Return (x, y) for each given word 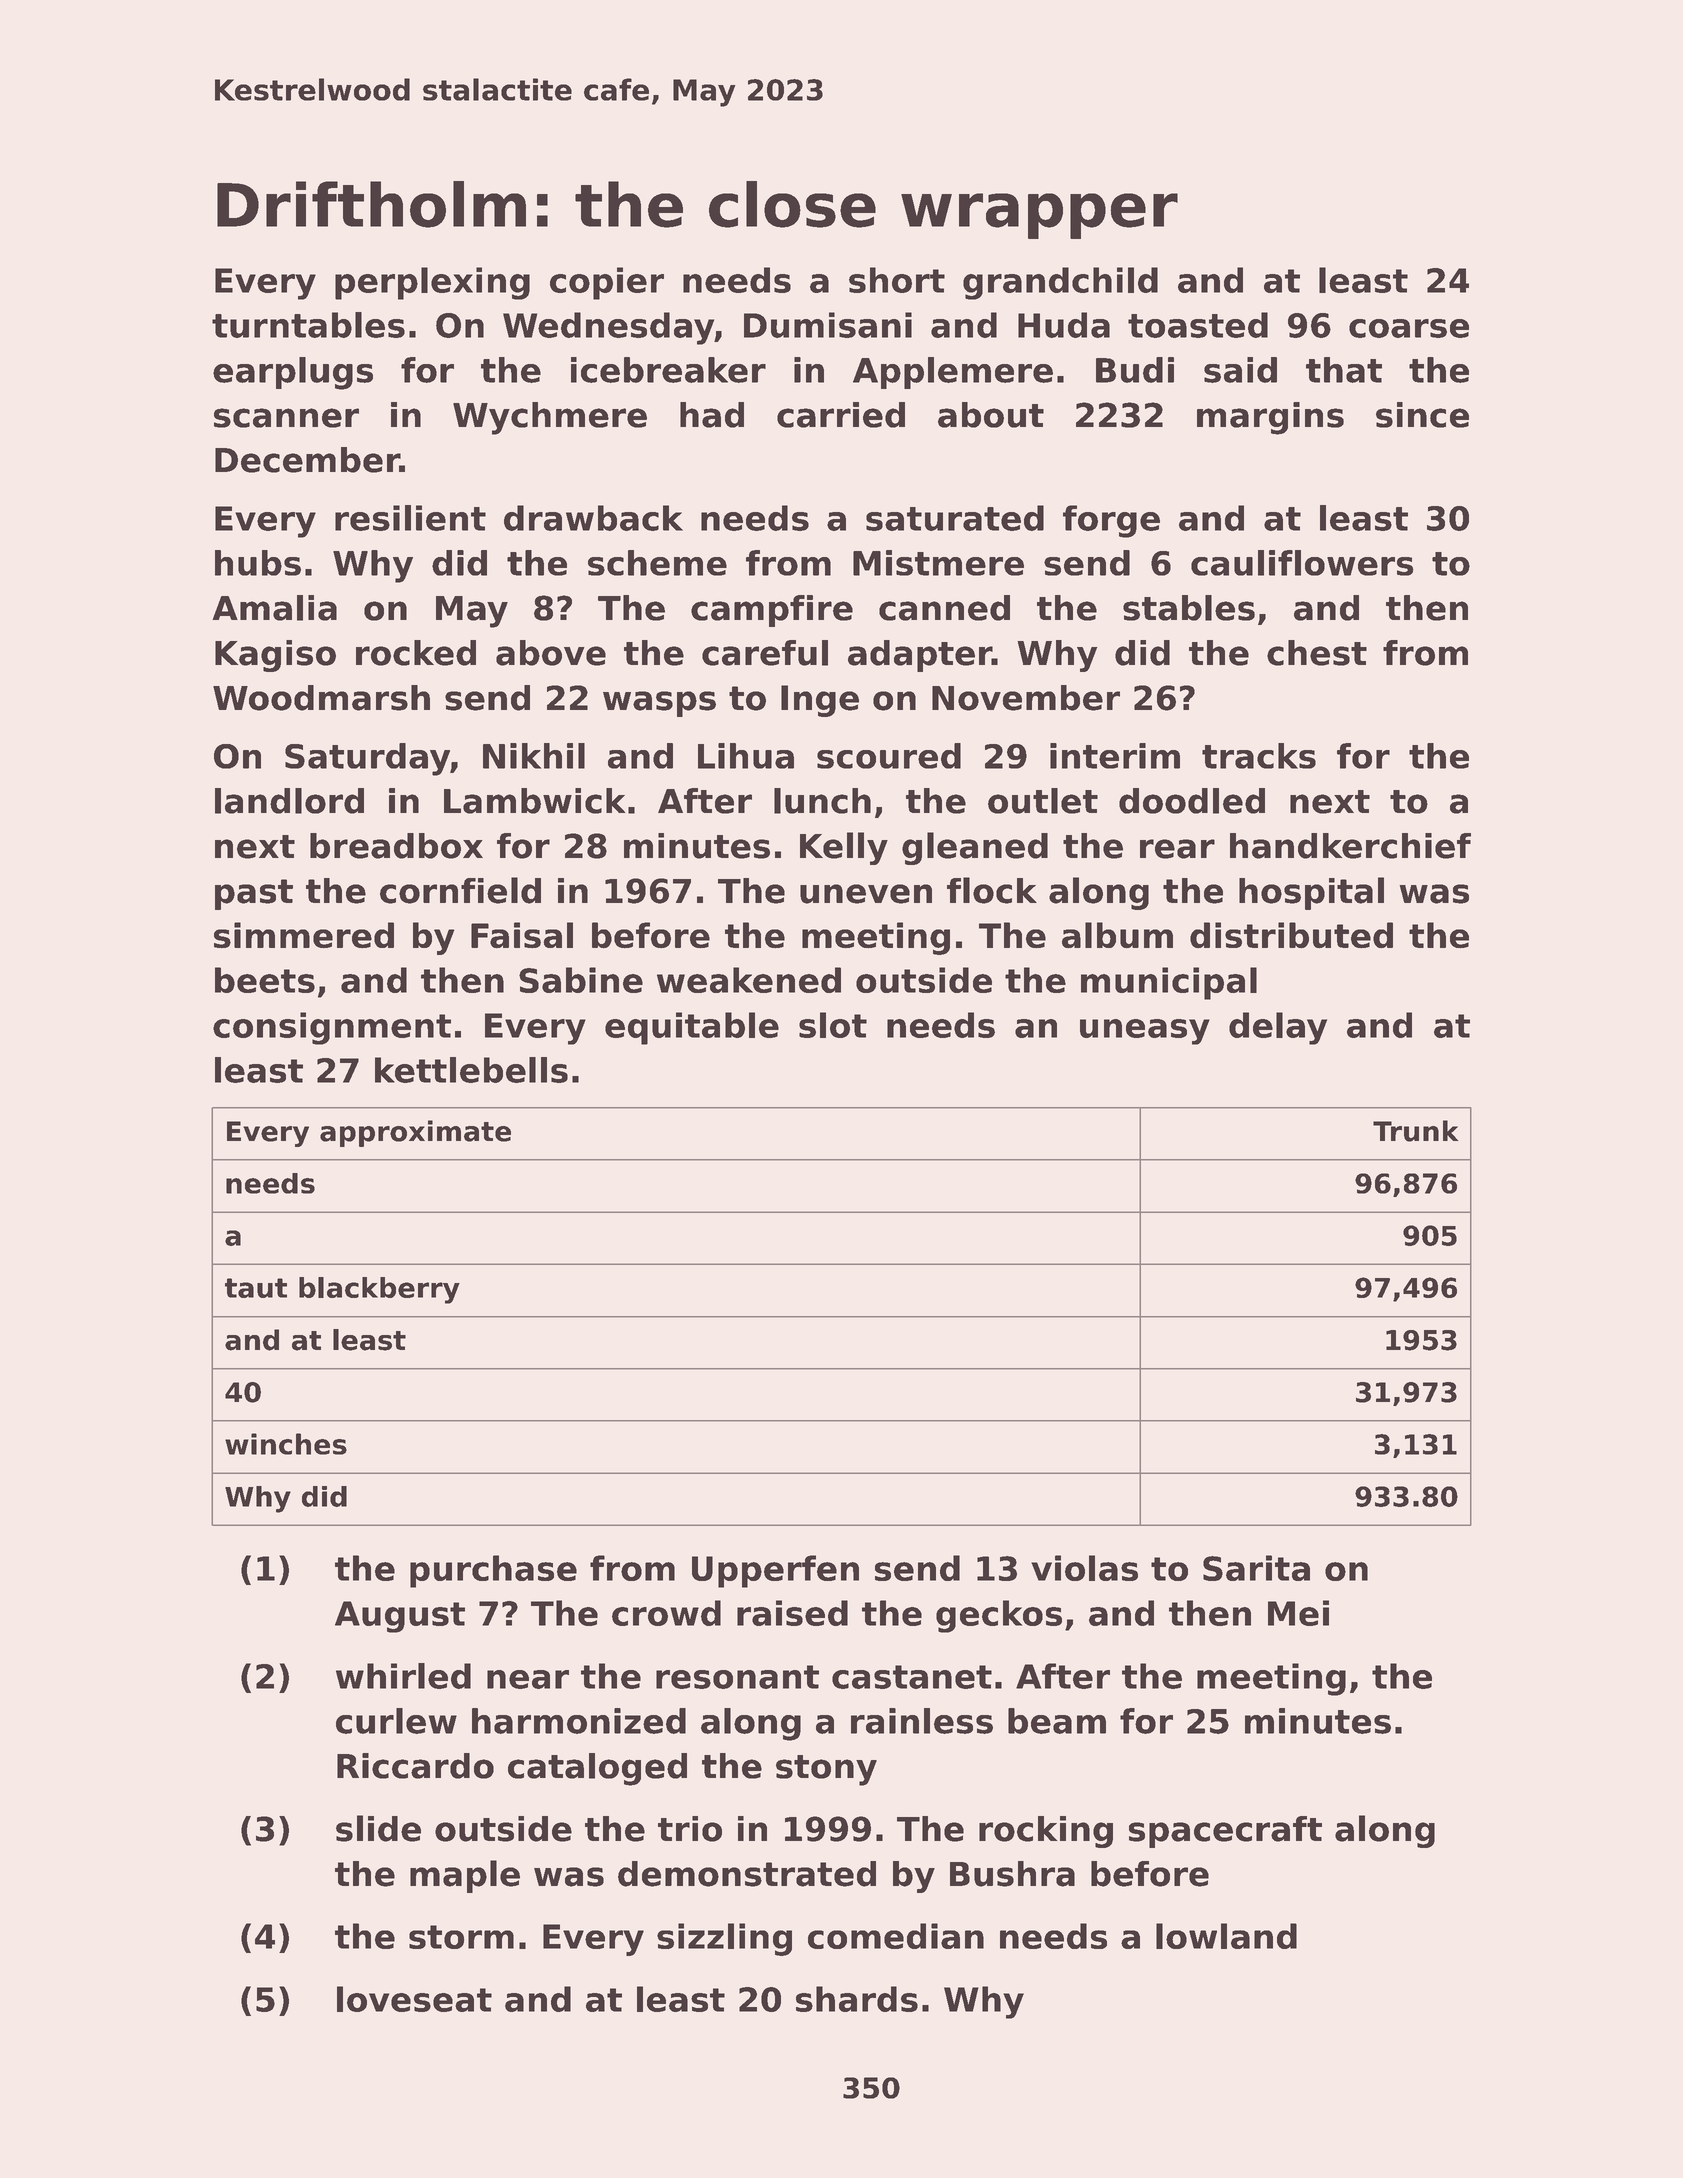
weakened (749, 980)
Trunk (1415, 1131)
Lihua (746, 756)
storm (461, 1937)
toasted (1198, 325)
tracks (1259, 756)
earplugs (293, 373)
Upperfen (775, 1571)
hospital (1311, 893)
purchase (493, 1571)
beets (265, 980)
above (551, 653)
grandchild (1060, 283)
